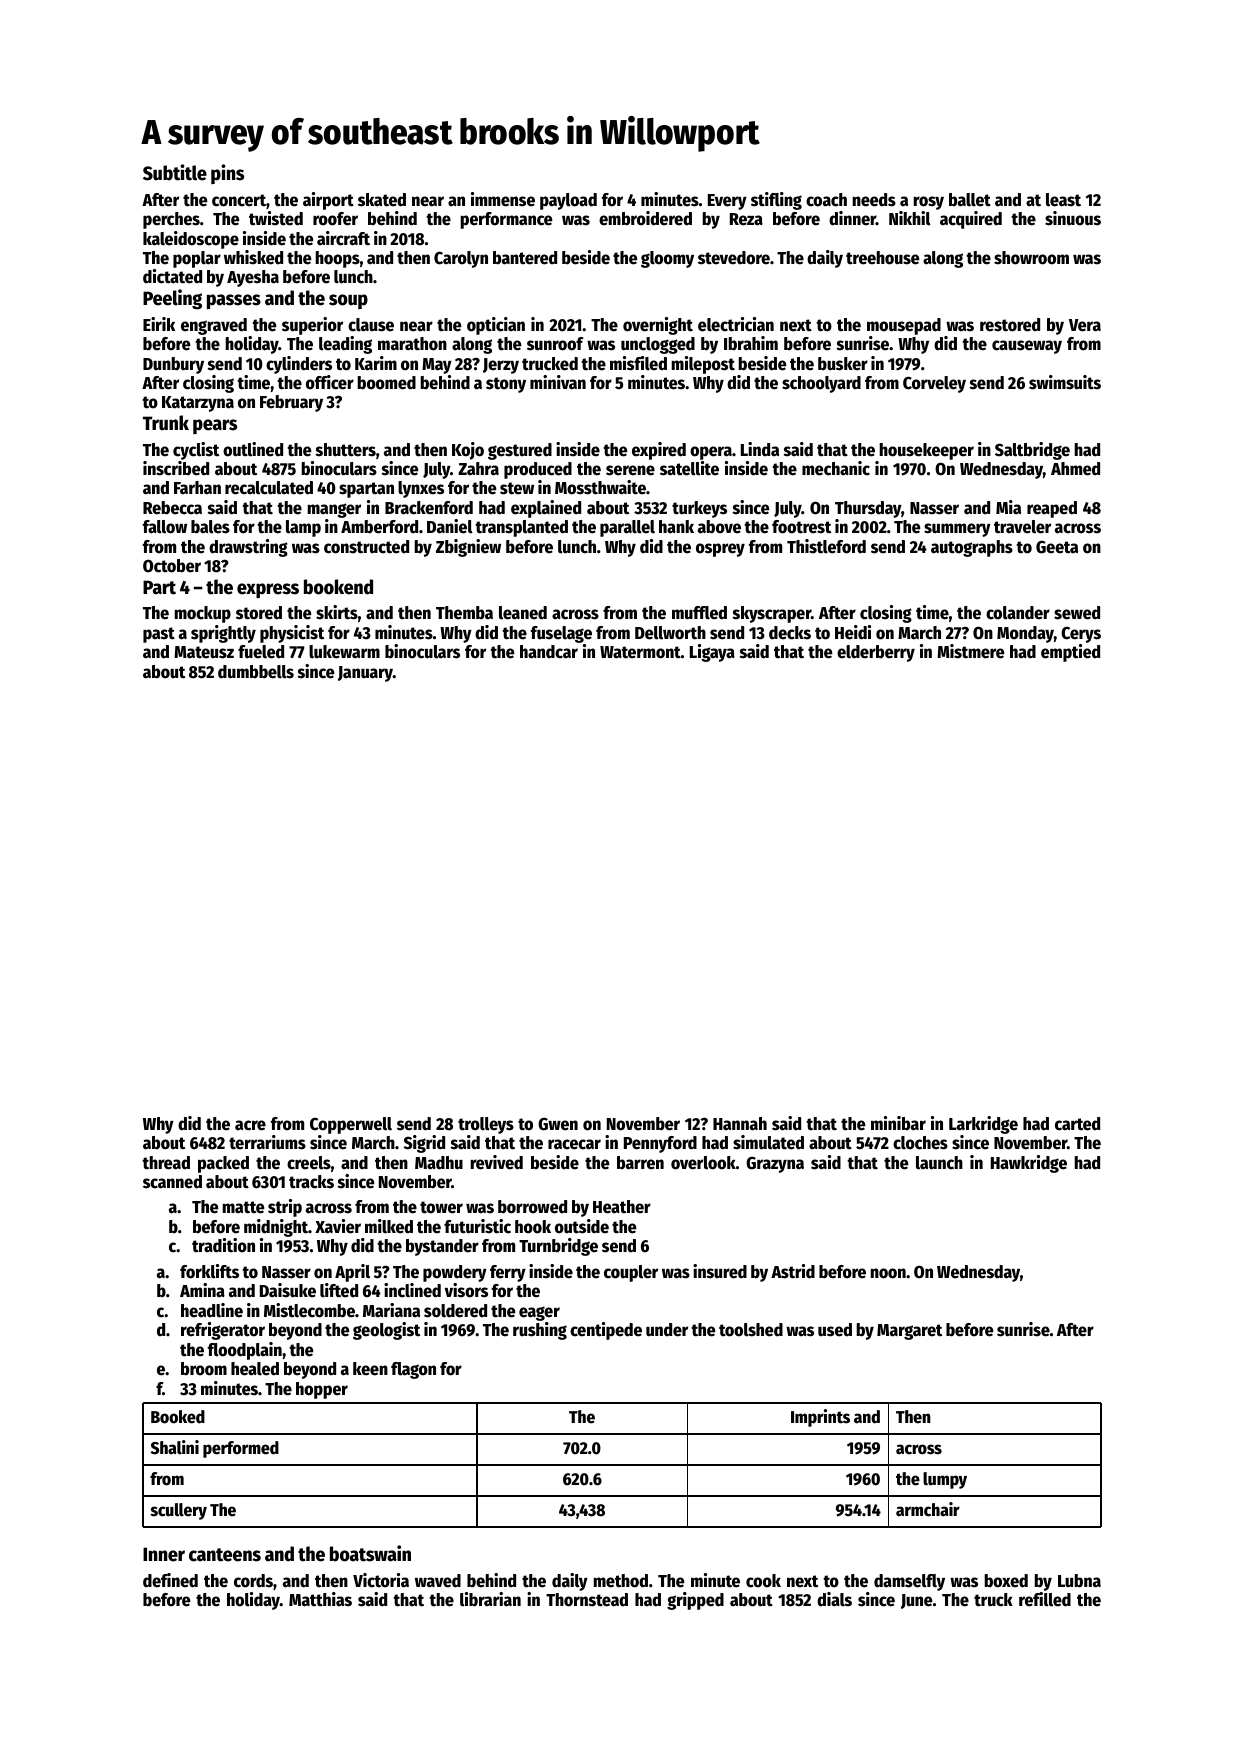 This page has height=1759, width=1244. What do you see at coordinates (253, 449) in the page?
I see `outlined` at bounding box center [253, 449].
